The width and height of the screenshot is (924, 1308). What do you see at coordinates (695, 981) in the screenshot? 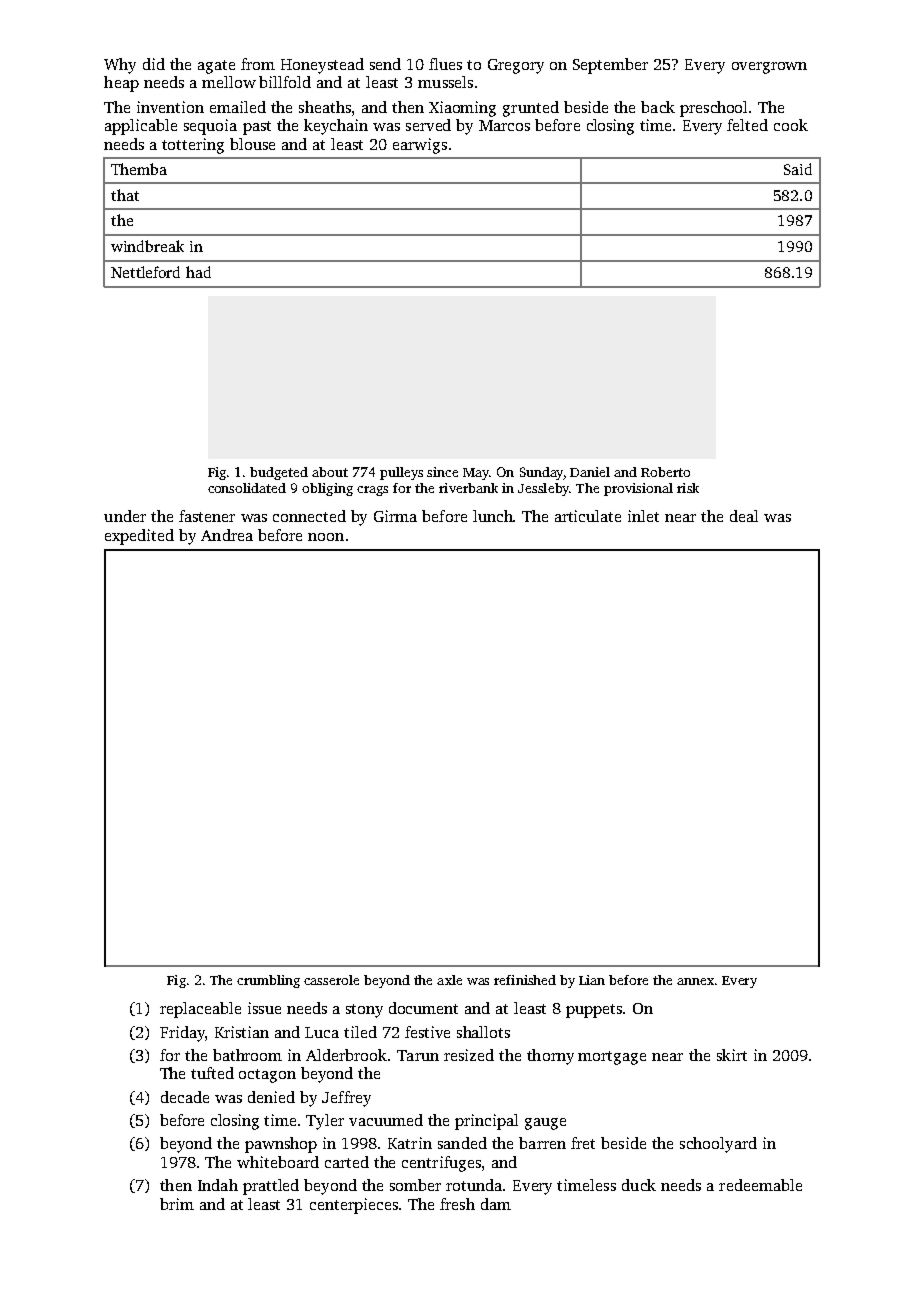
I see `annex` at bounding box center [695, 981].
